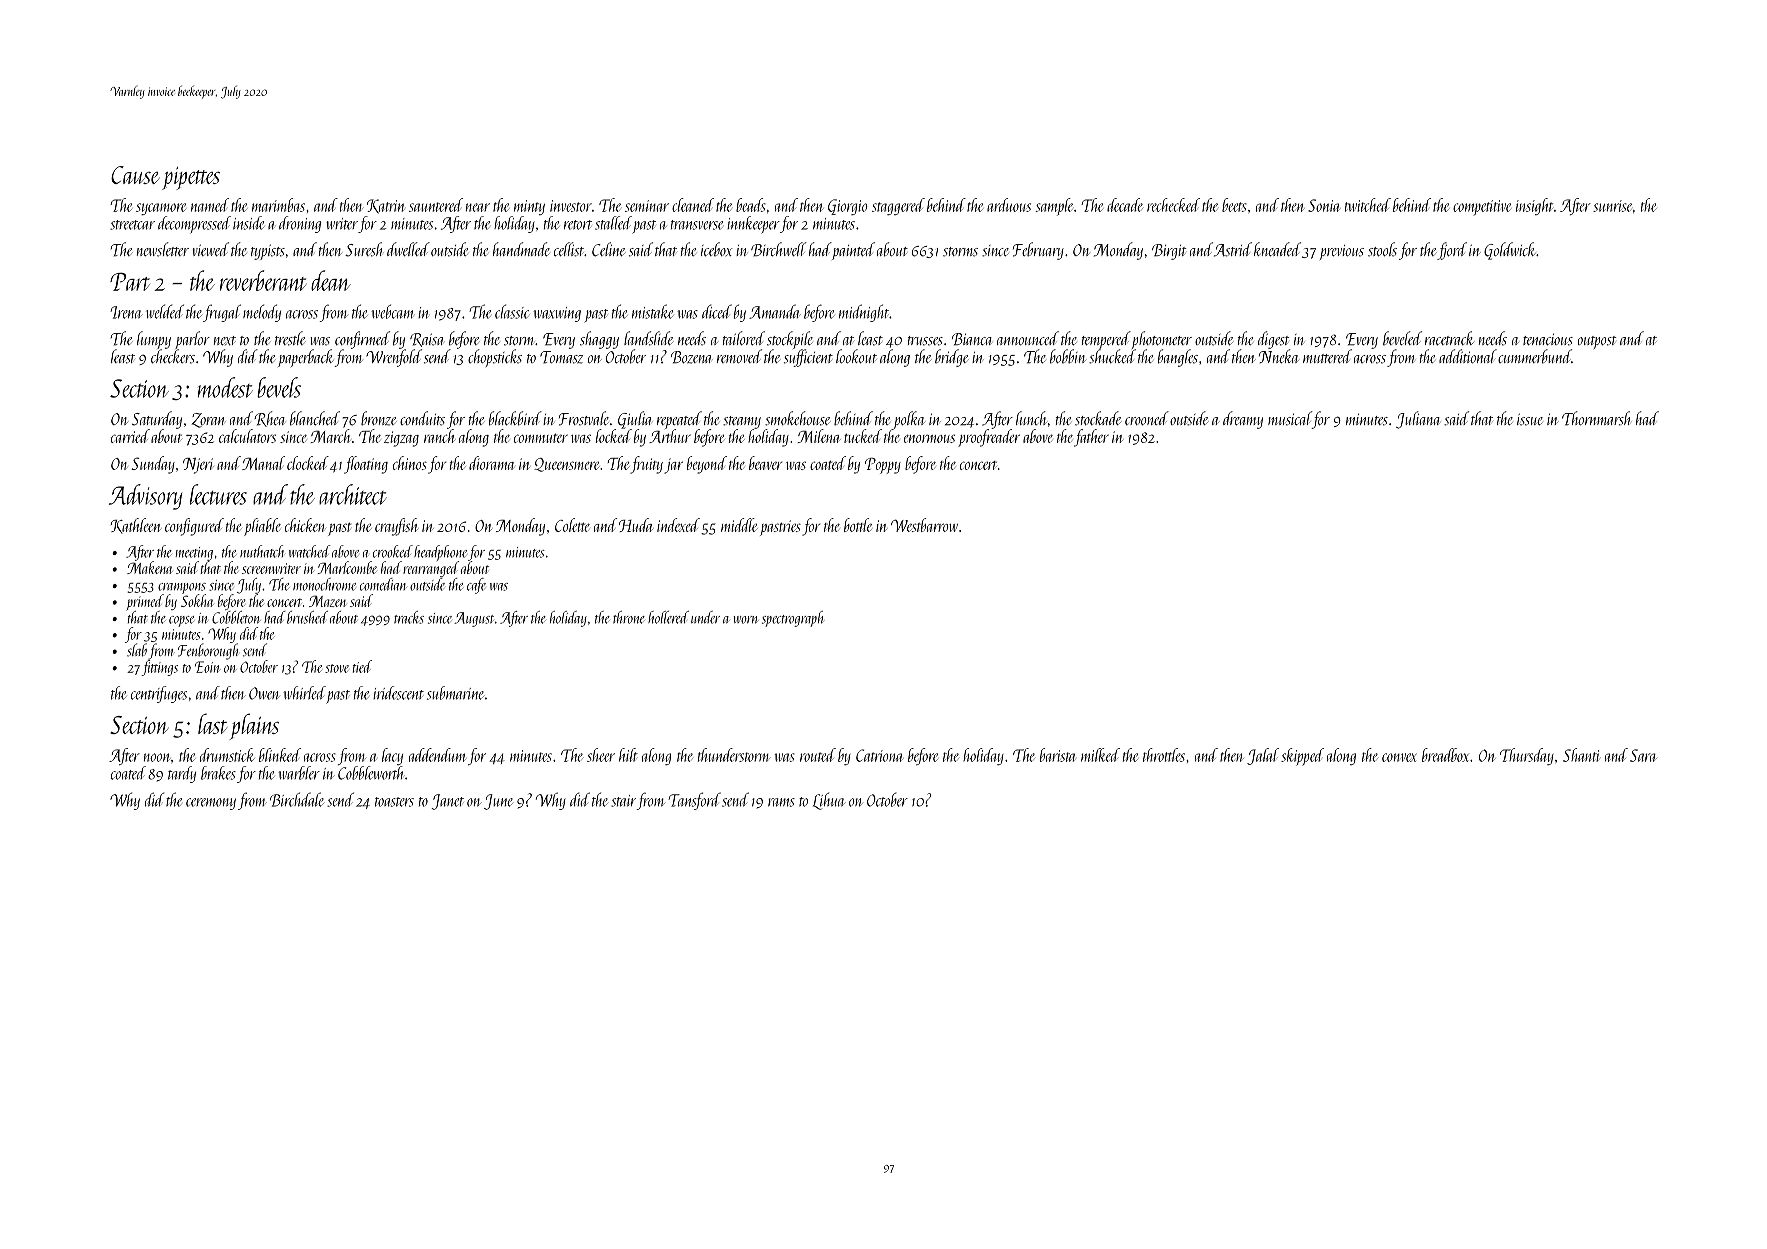 This page has height=1249, width=1767. I want to click on midnight, so click(864, 313).
